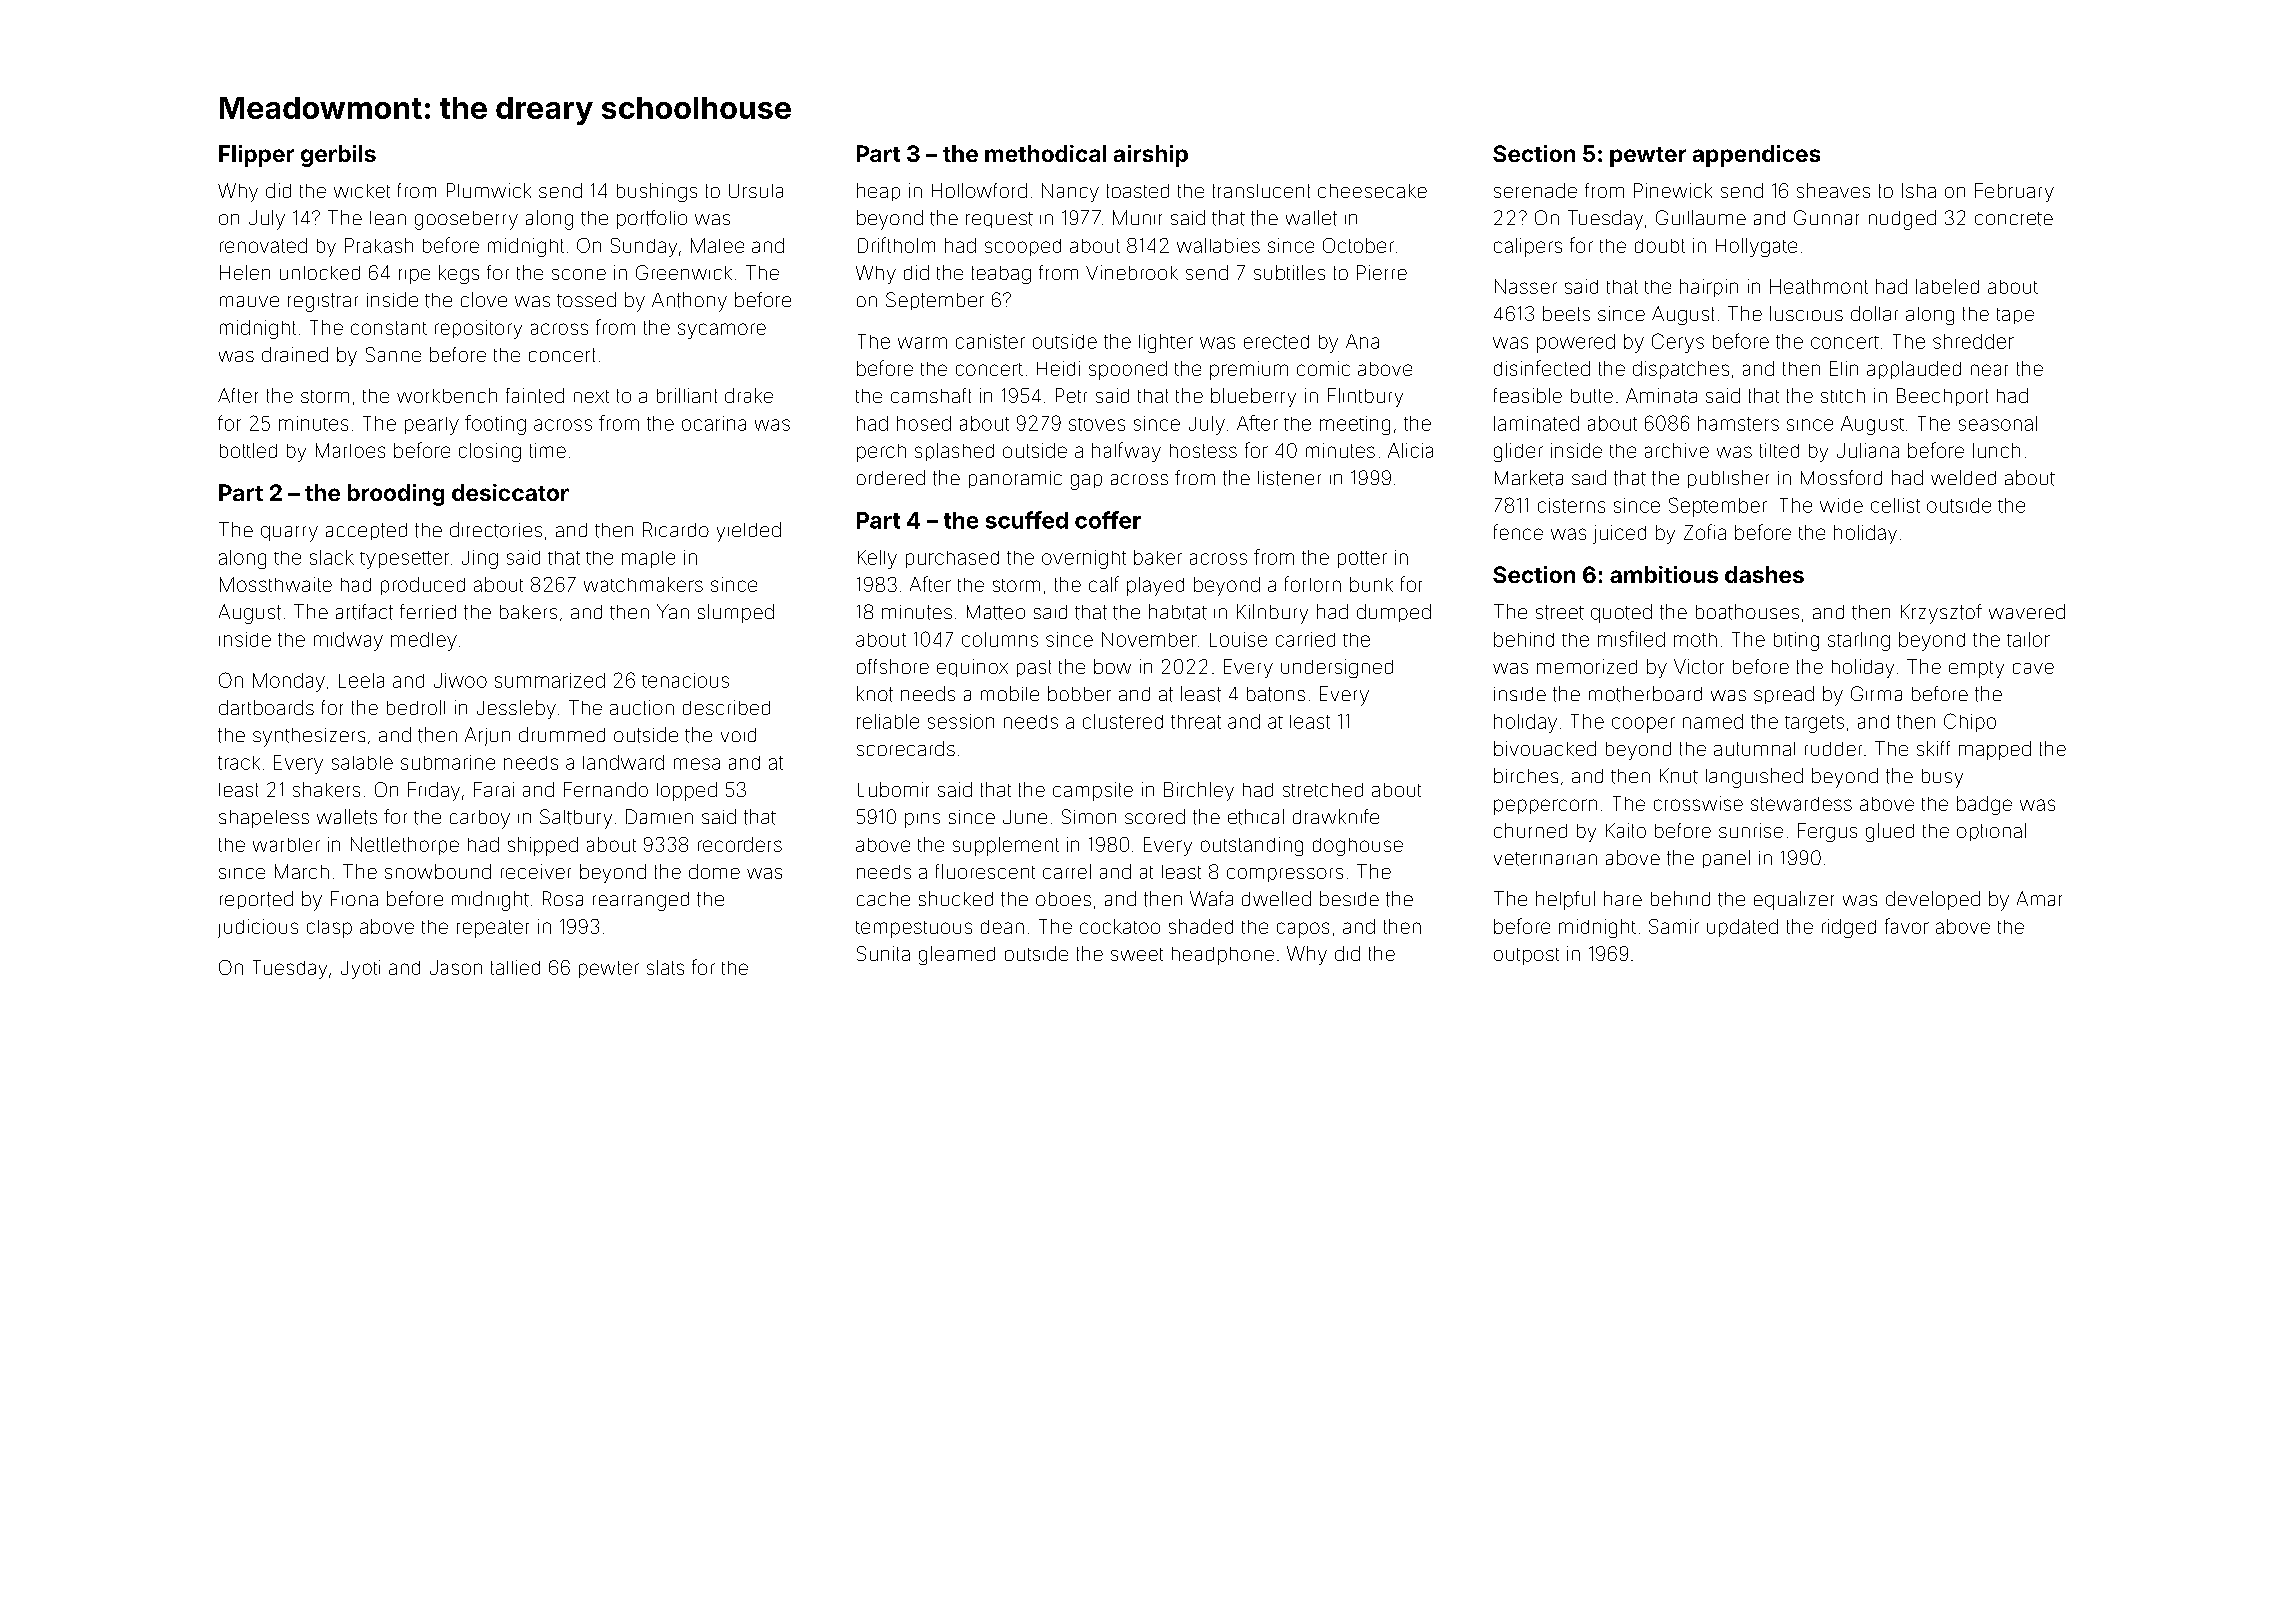  I want to click on shredder, so click(1973, 341).
